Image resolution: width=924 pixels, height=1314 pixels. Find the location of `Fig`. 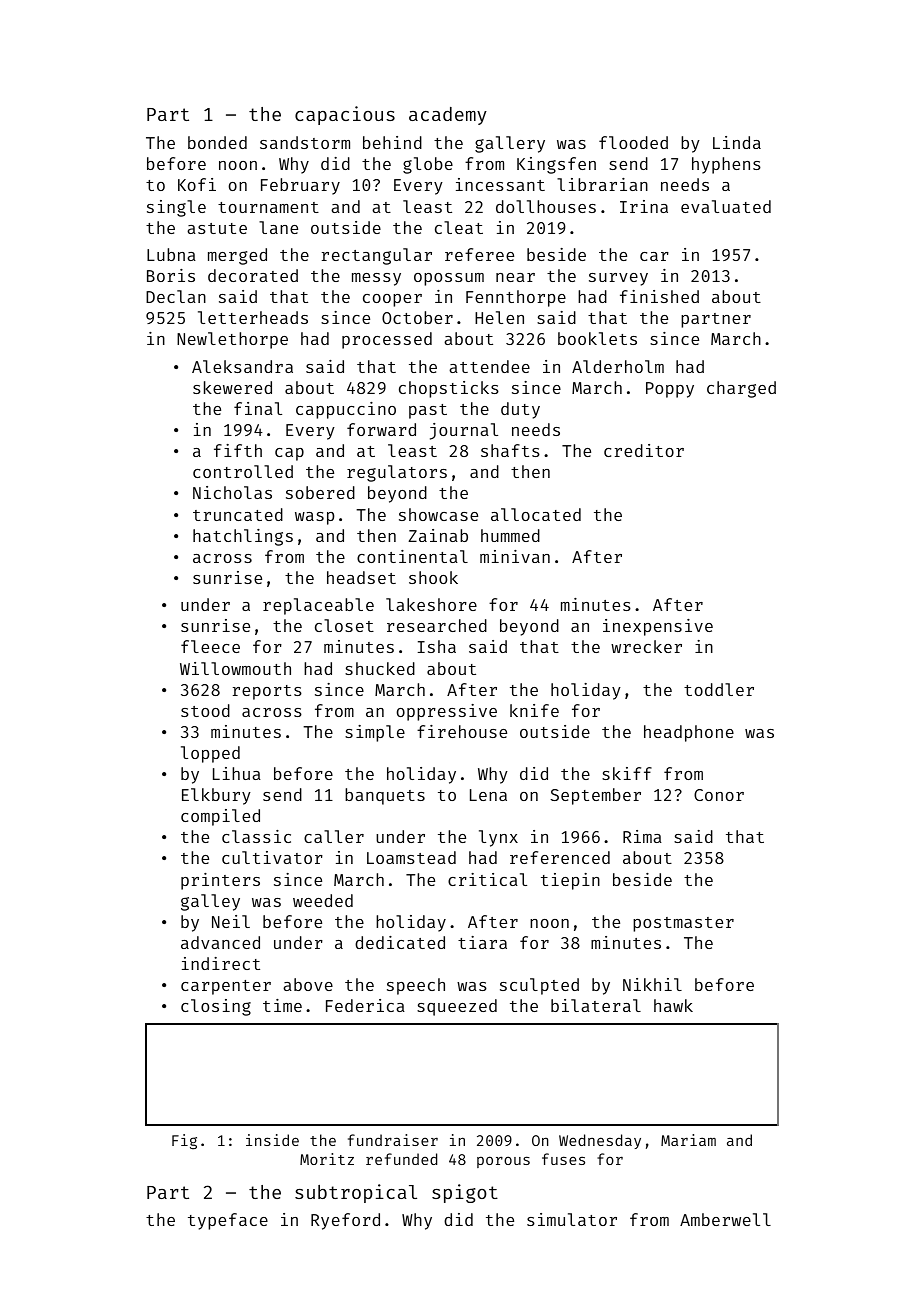

Fig is located at coordinates (184, 1141).
